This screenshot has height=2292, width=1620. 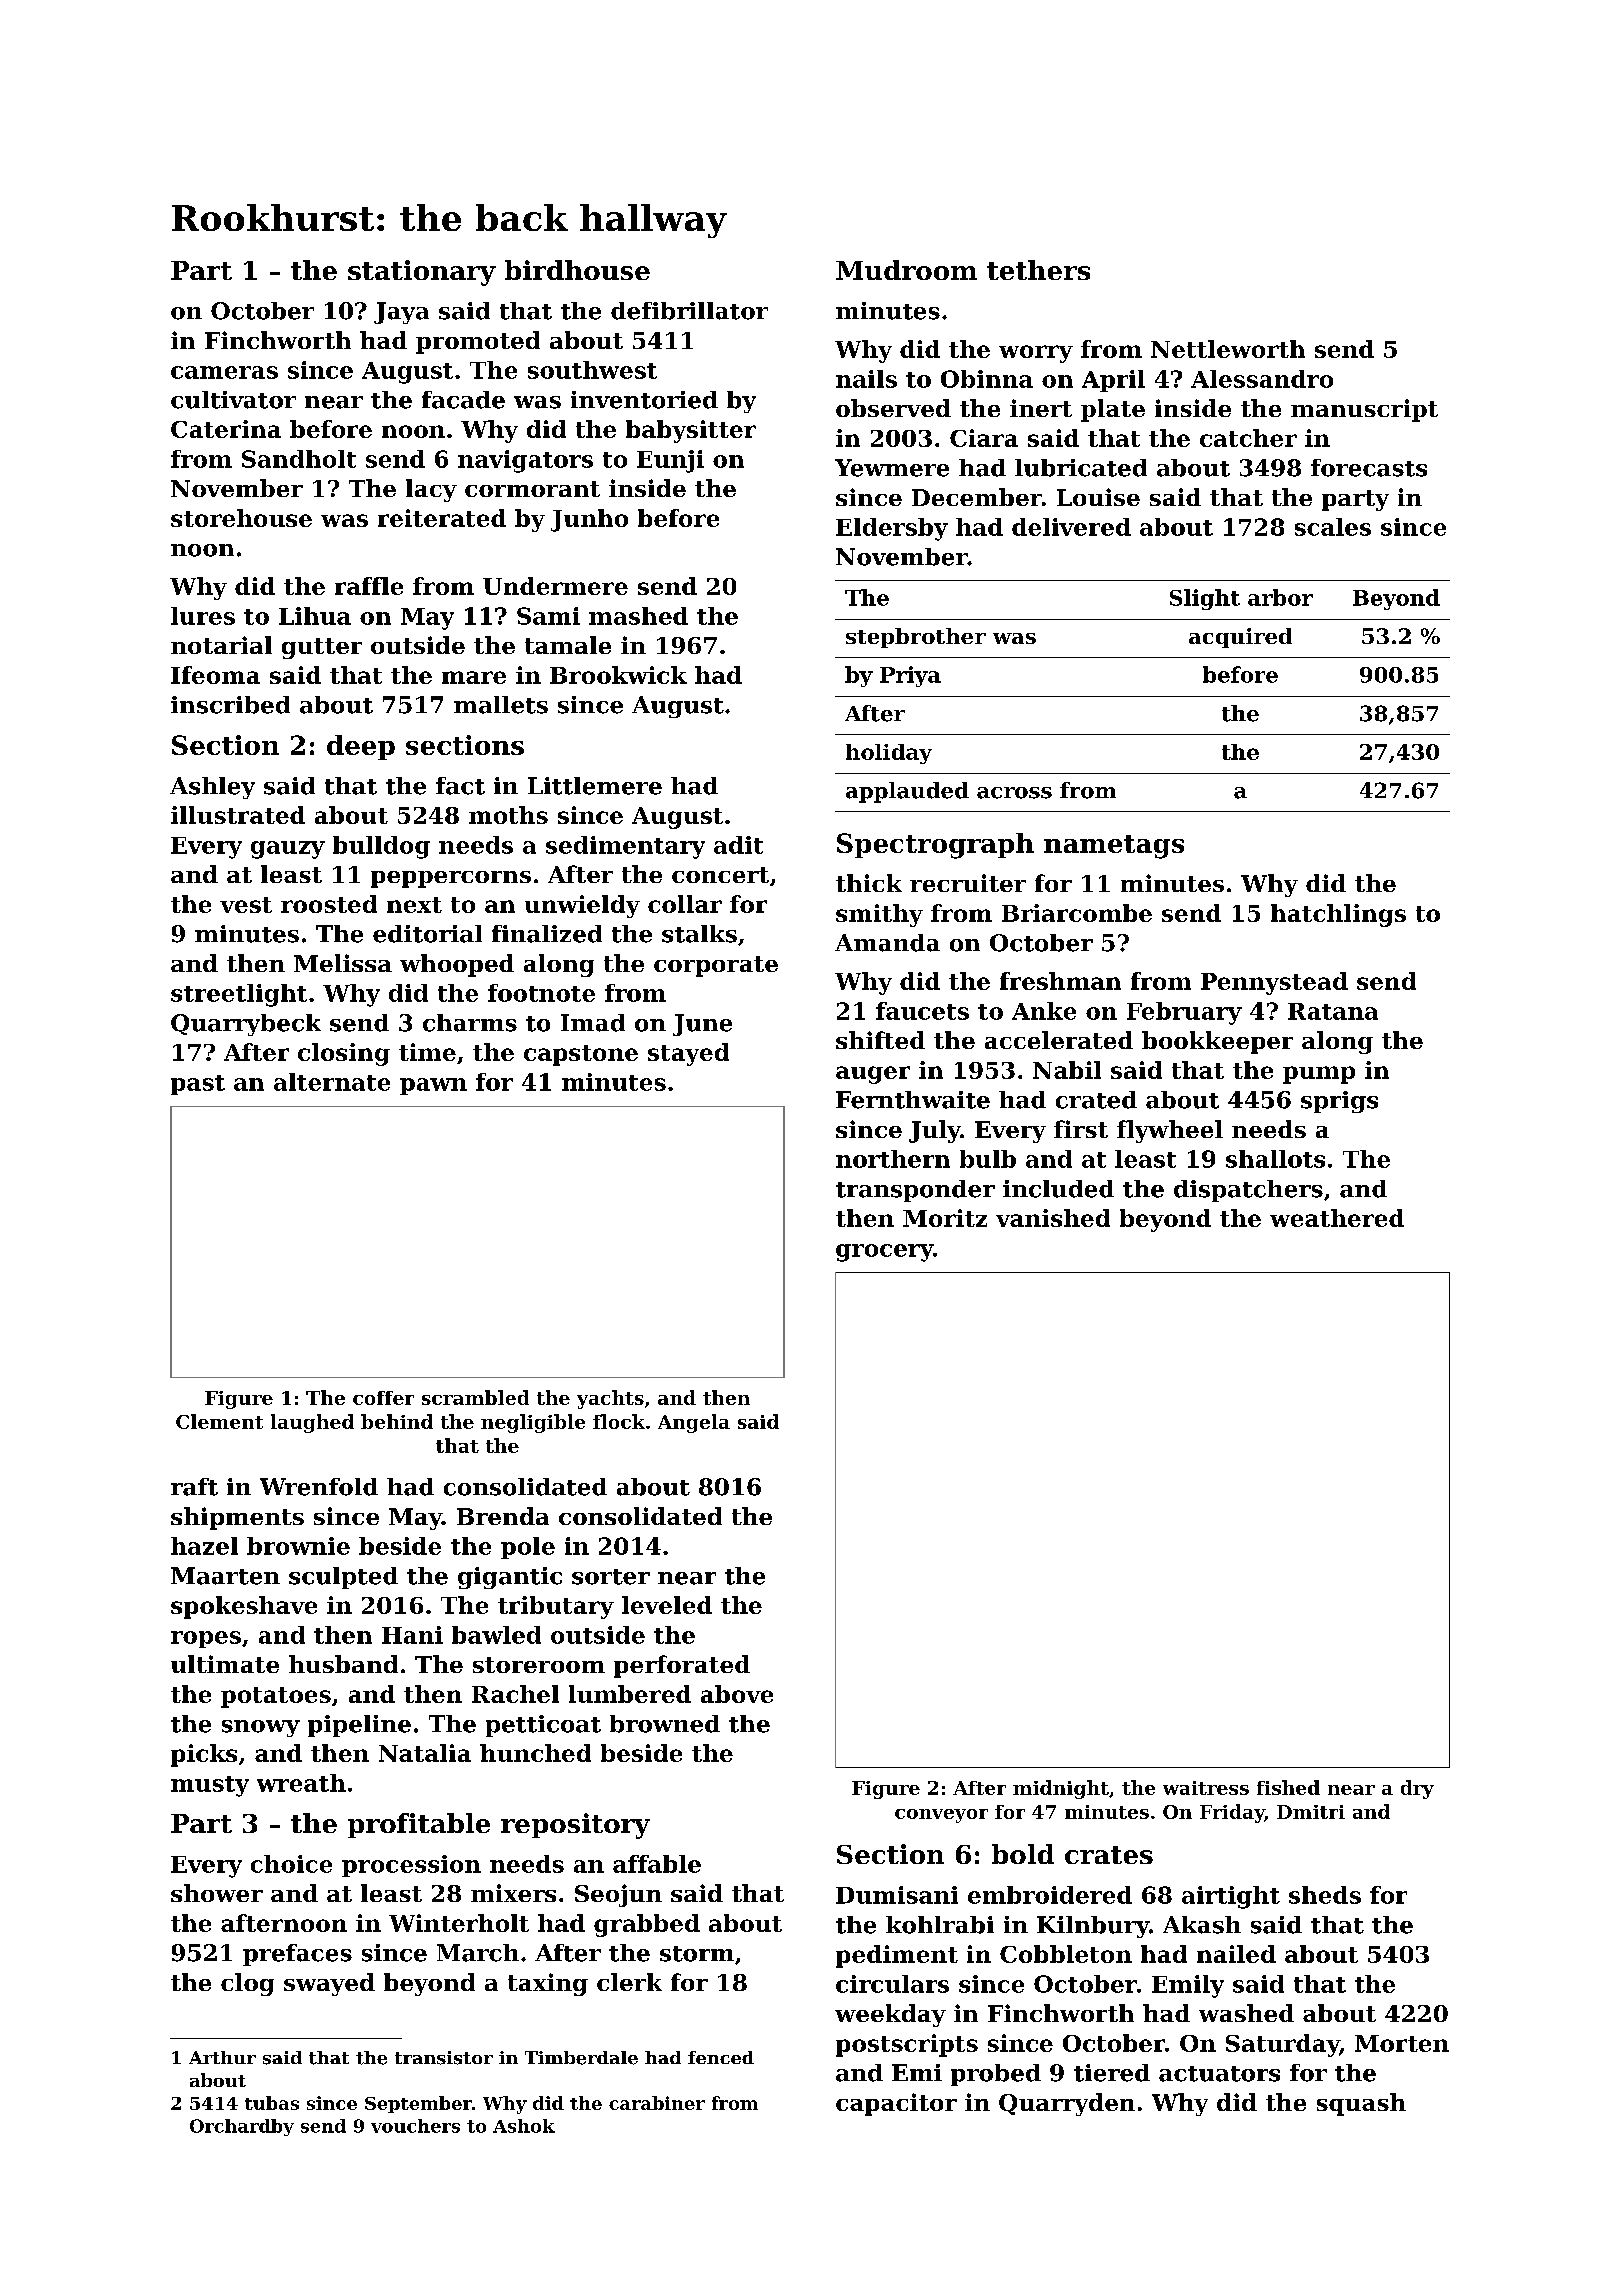 I want to click on stationary, so click(x=422, y=273).
